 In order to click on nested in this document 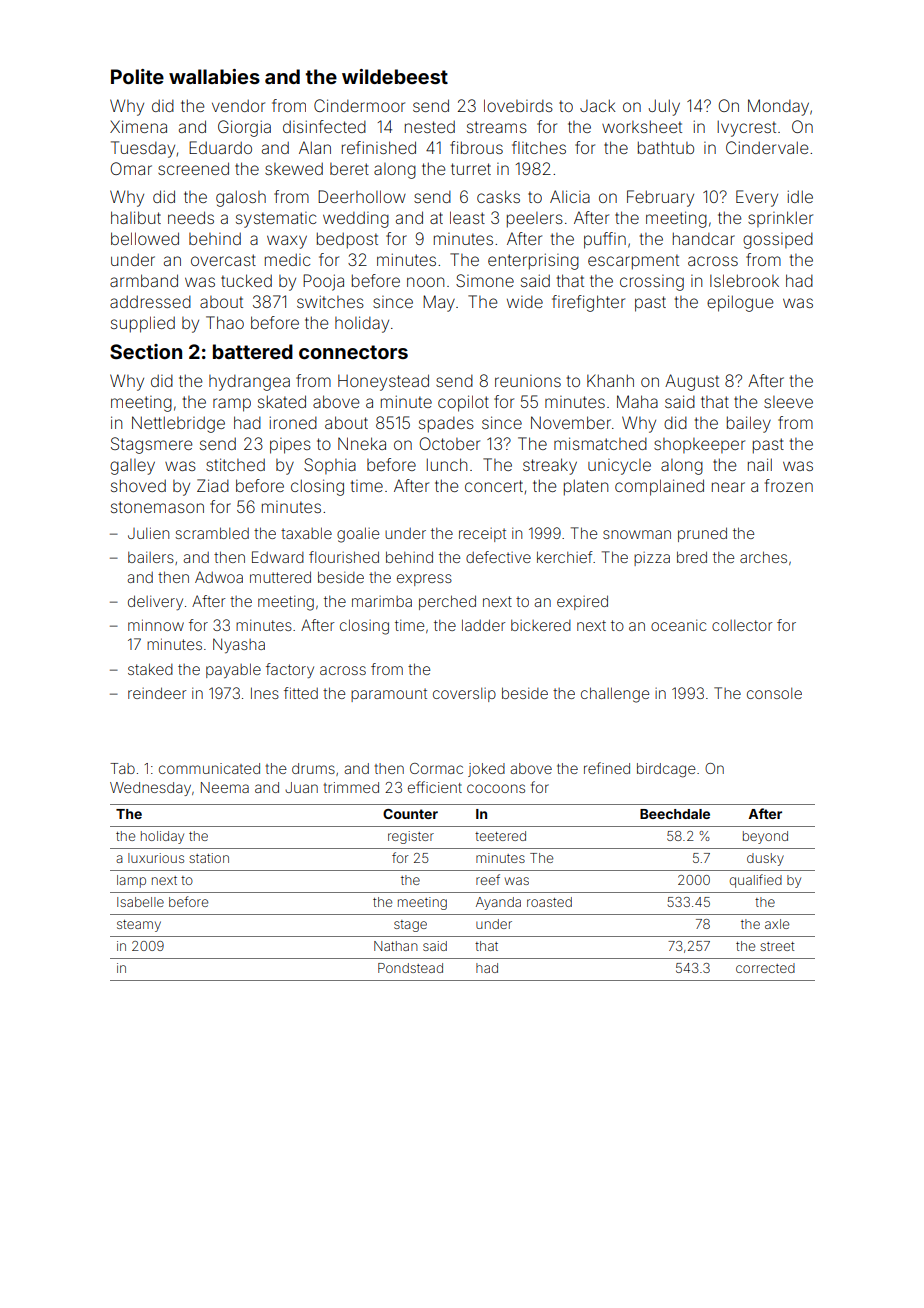, I will do `click(430, 126)`.
